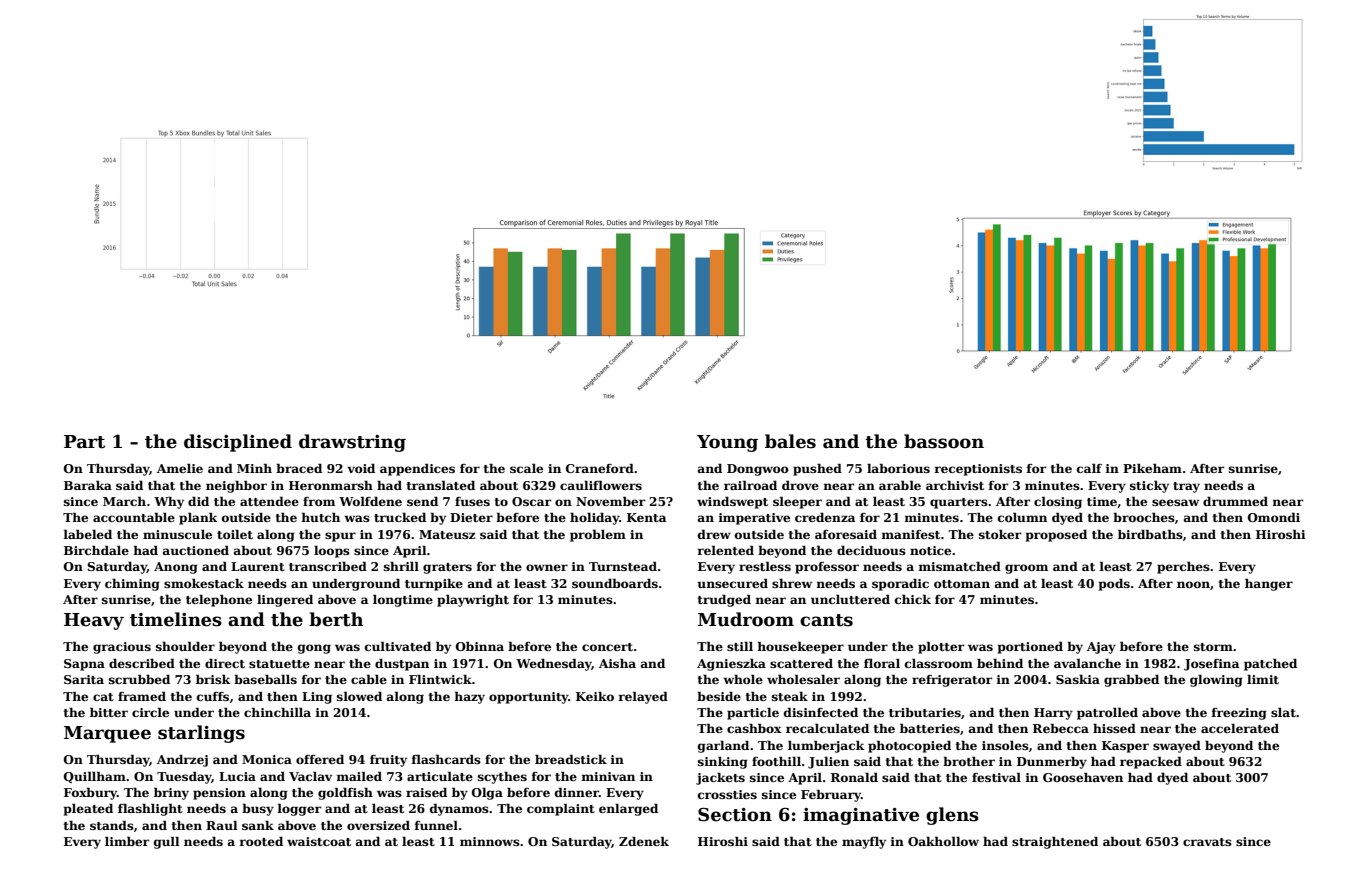 This image has width=1372, height=887. What do you see at coordinates (600, 468) in the image?
I see `Craneford` at bounding box center [600, 468].
